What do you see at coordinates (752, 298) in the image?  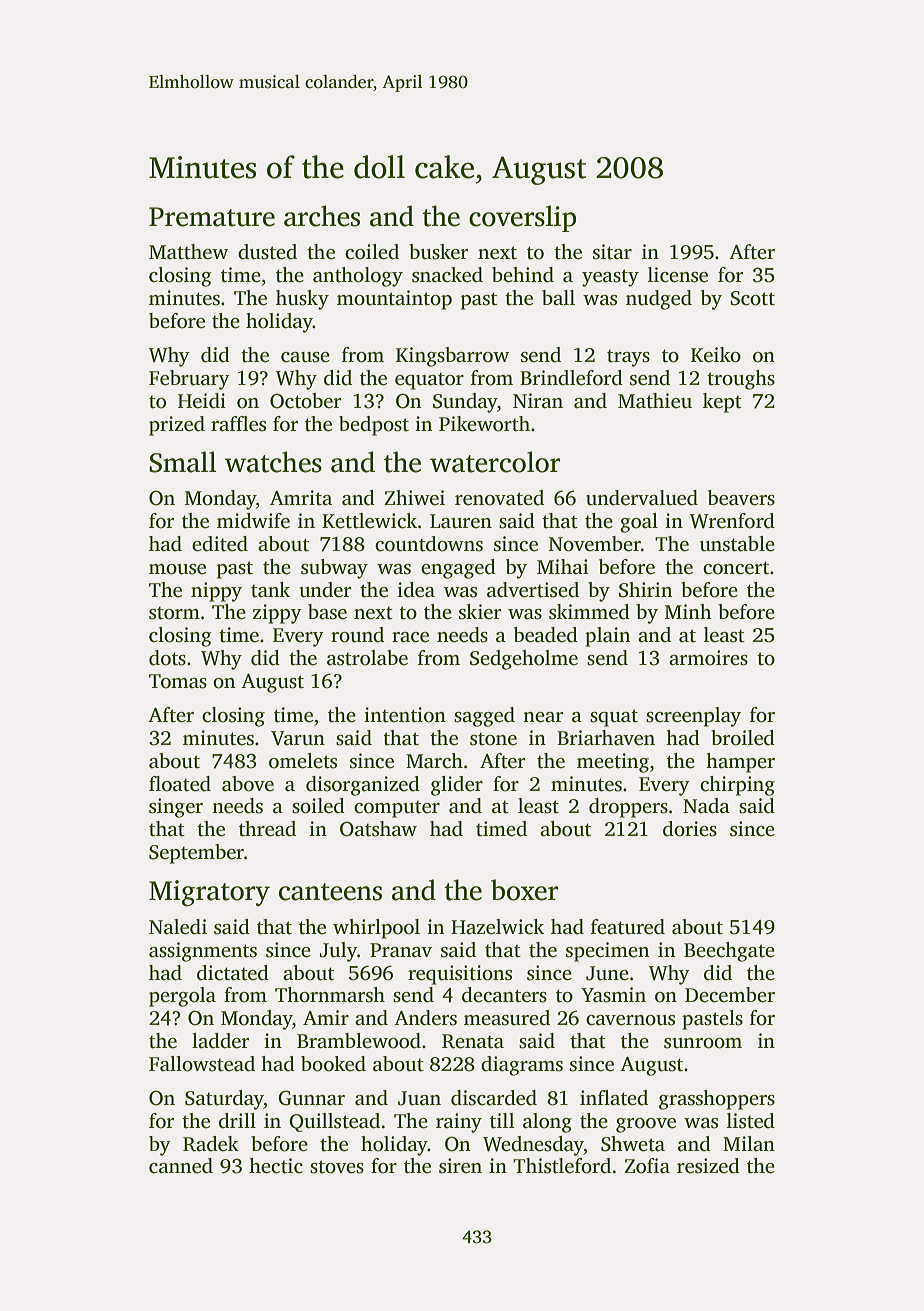 I see `Scott` at bounding box center [752, 298].
